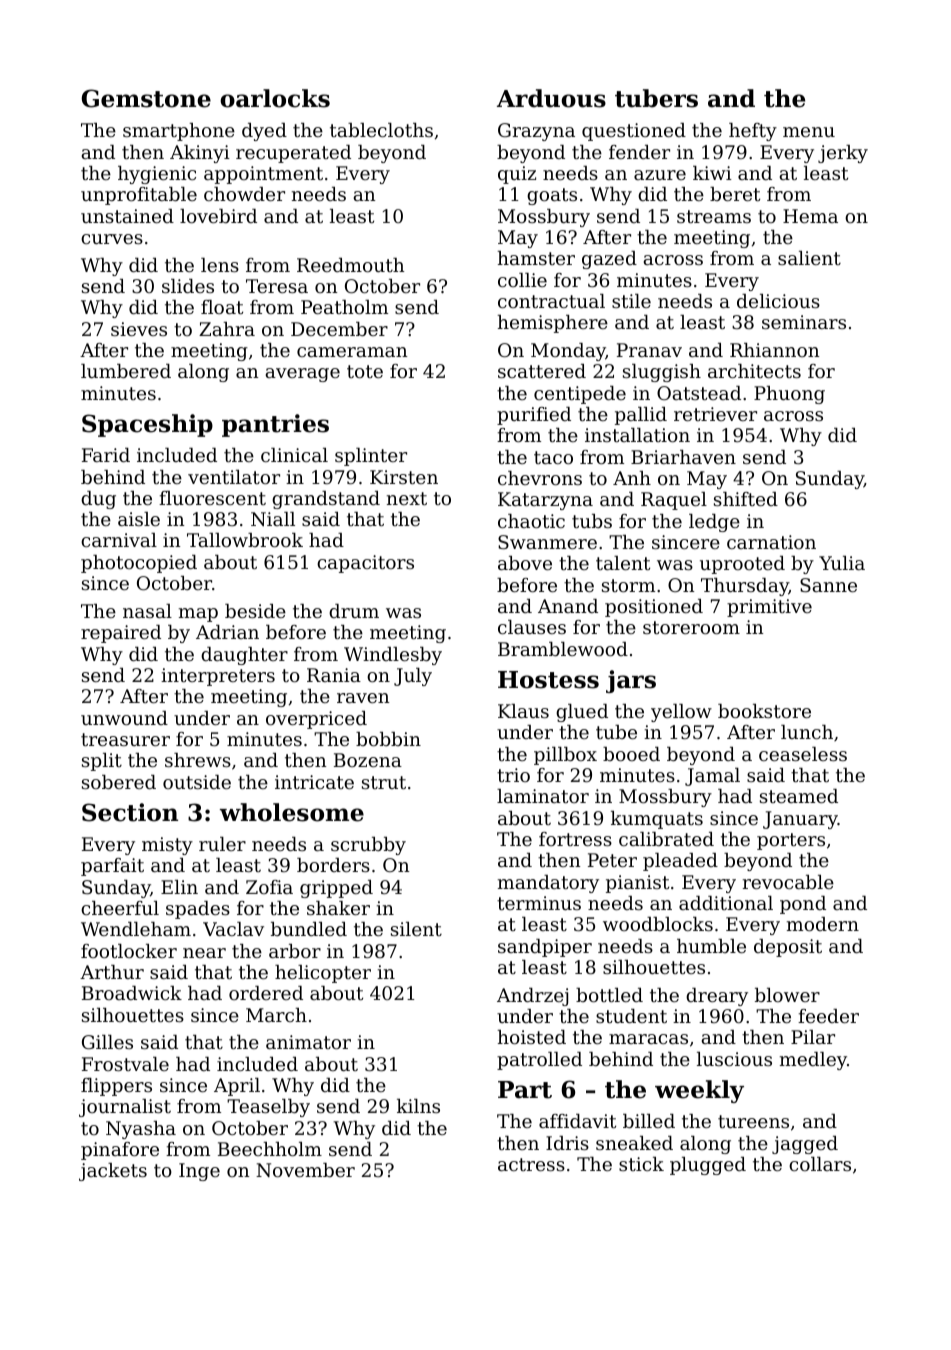 The width and height of the screenshot is (951, 1350). I want to click on stick, so click(641, 1164).
